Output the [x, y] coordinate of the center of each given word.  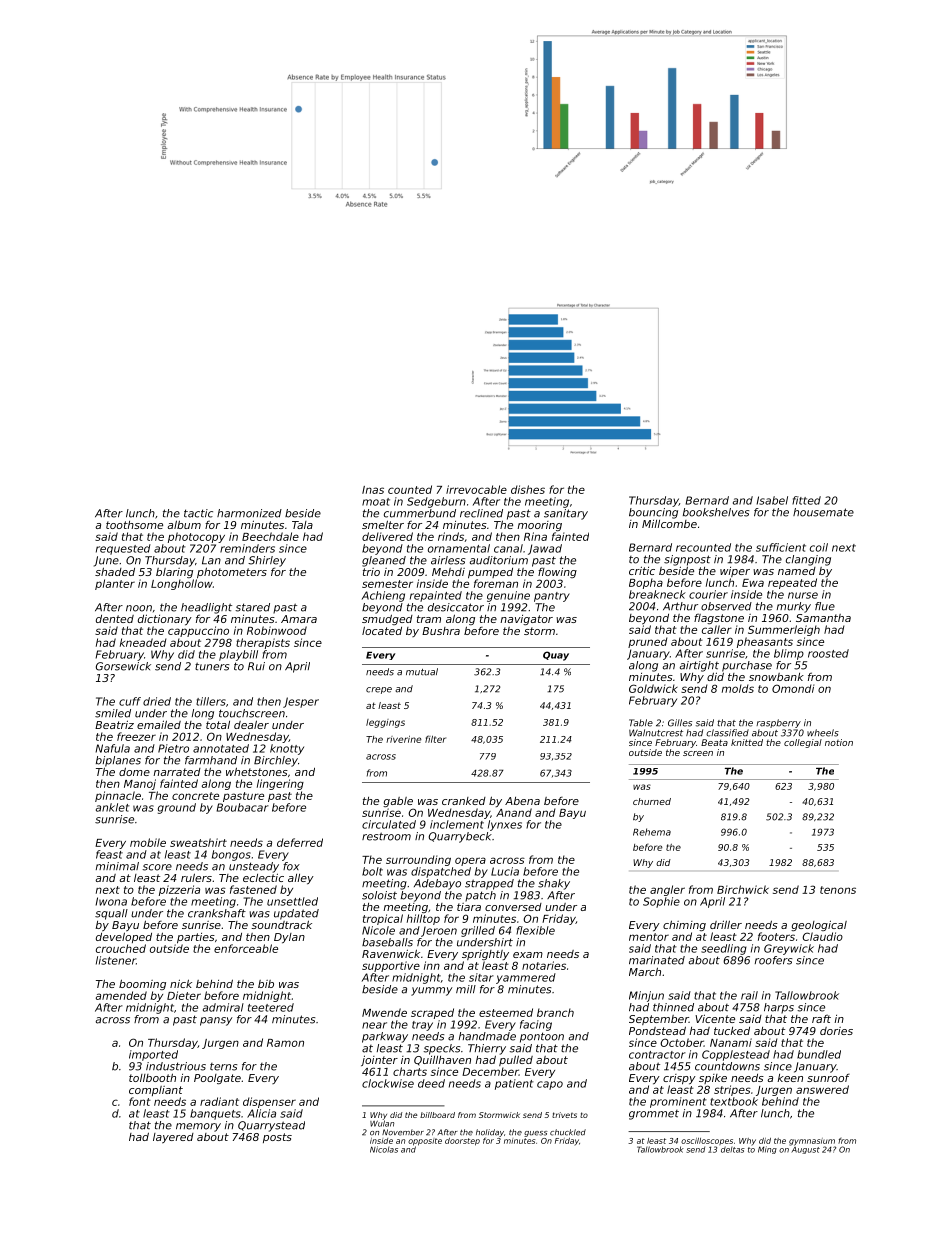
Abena [522, 801]
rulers [196, 877]
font [140, 1101]
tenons [838, 890]
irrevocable [476, 489]
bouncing [653, 513]
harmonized [249, 513]
